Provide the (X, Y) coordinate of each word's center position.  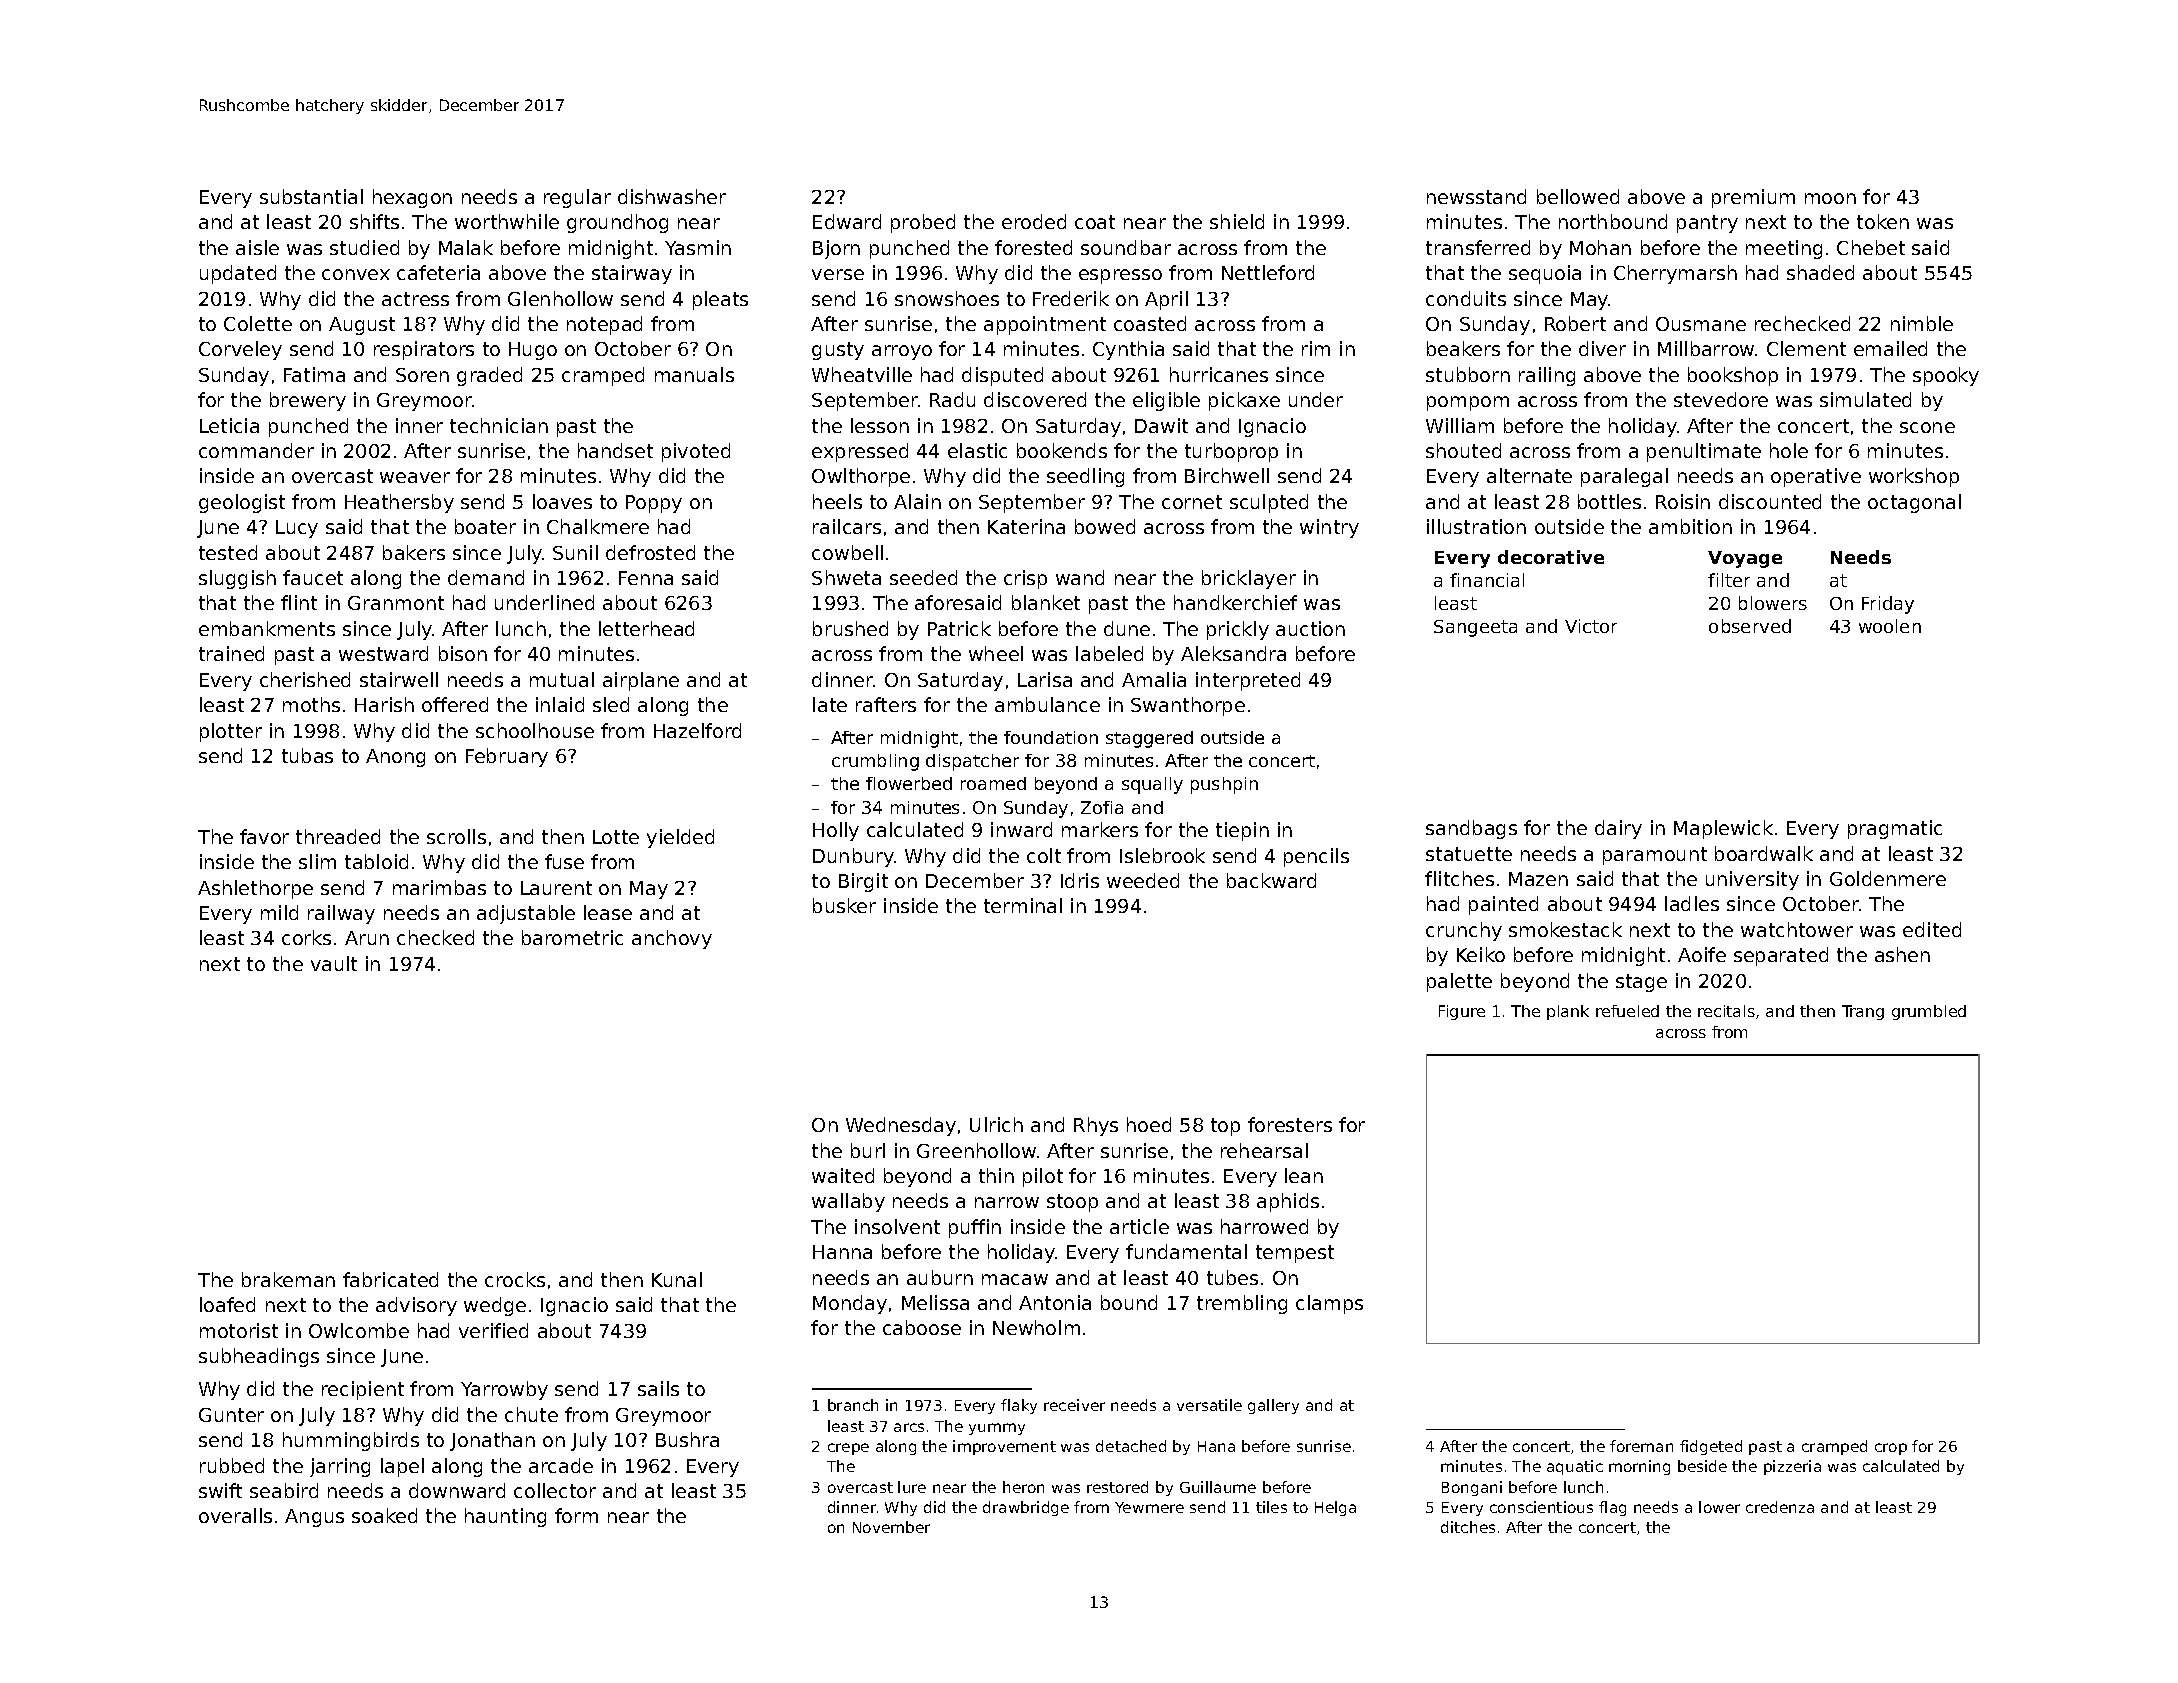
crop (1891, 1449)
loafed (227, 1304)
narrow (1007, 1202)
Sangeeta (1475, 628)
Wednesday (901, 1126)
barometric (572, 937)
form (576, 1515)
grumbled (1929, 1012)
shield (1237, 221)
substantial (311, 196)
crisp (1025, 579)
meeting (1784, 249)
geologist (242, 503)
